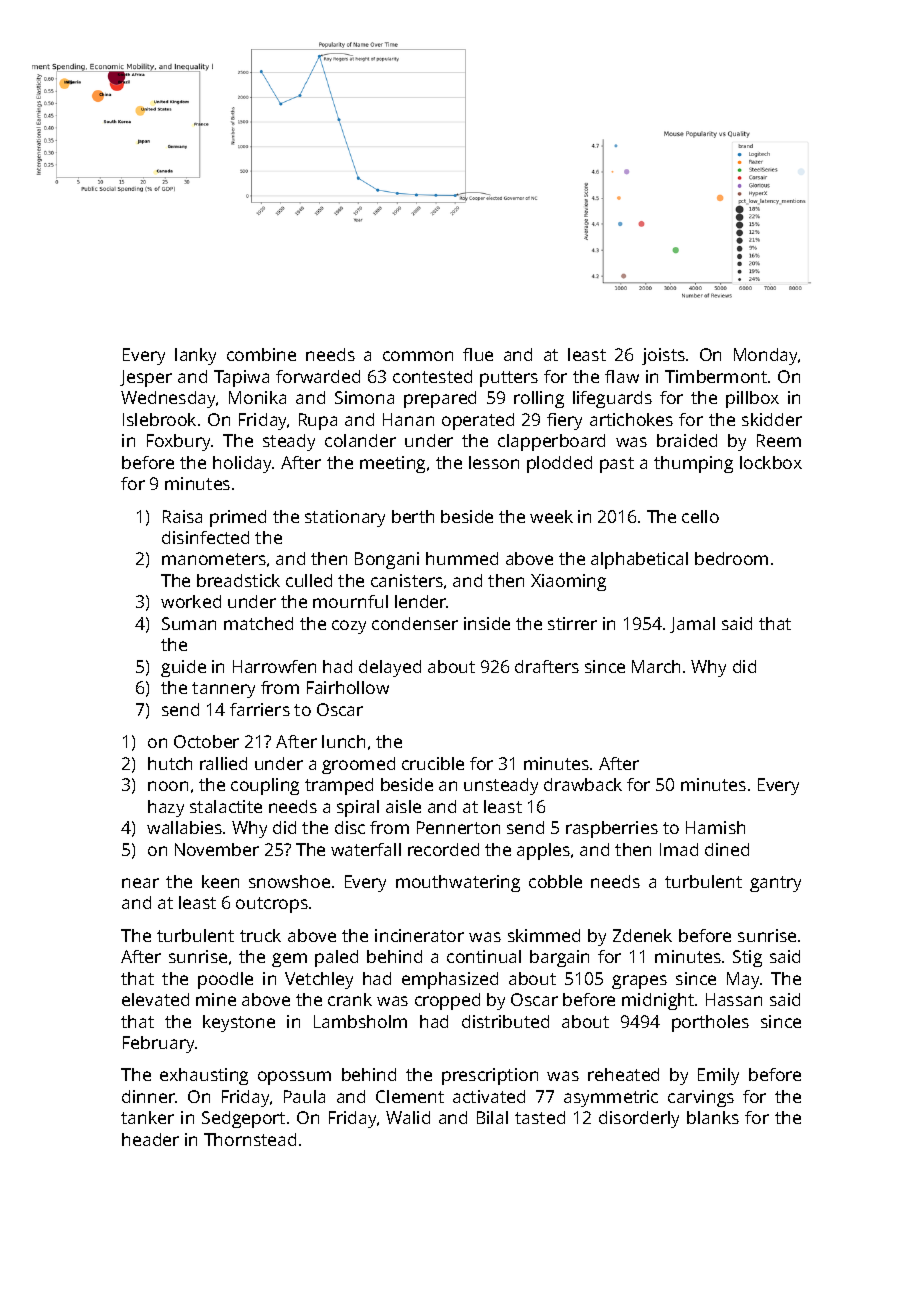 The width and height of the screenshot is (924, 1314). I want to click on coupling, so click(265, 786).
